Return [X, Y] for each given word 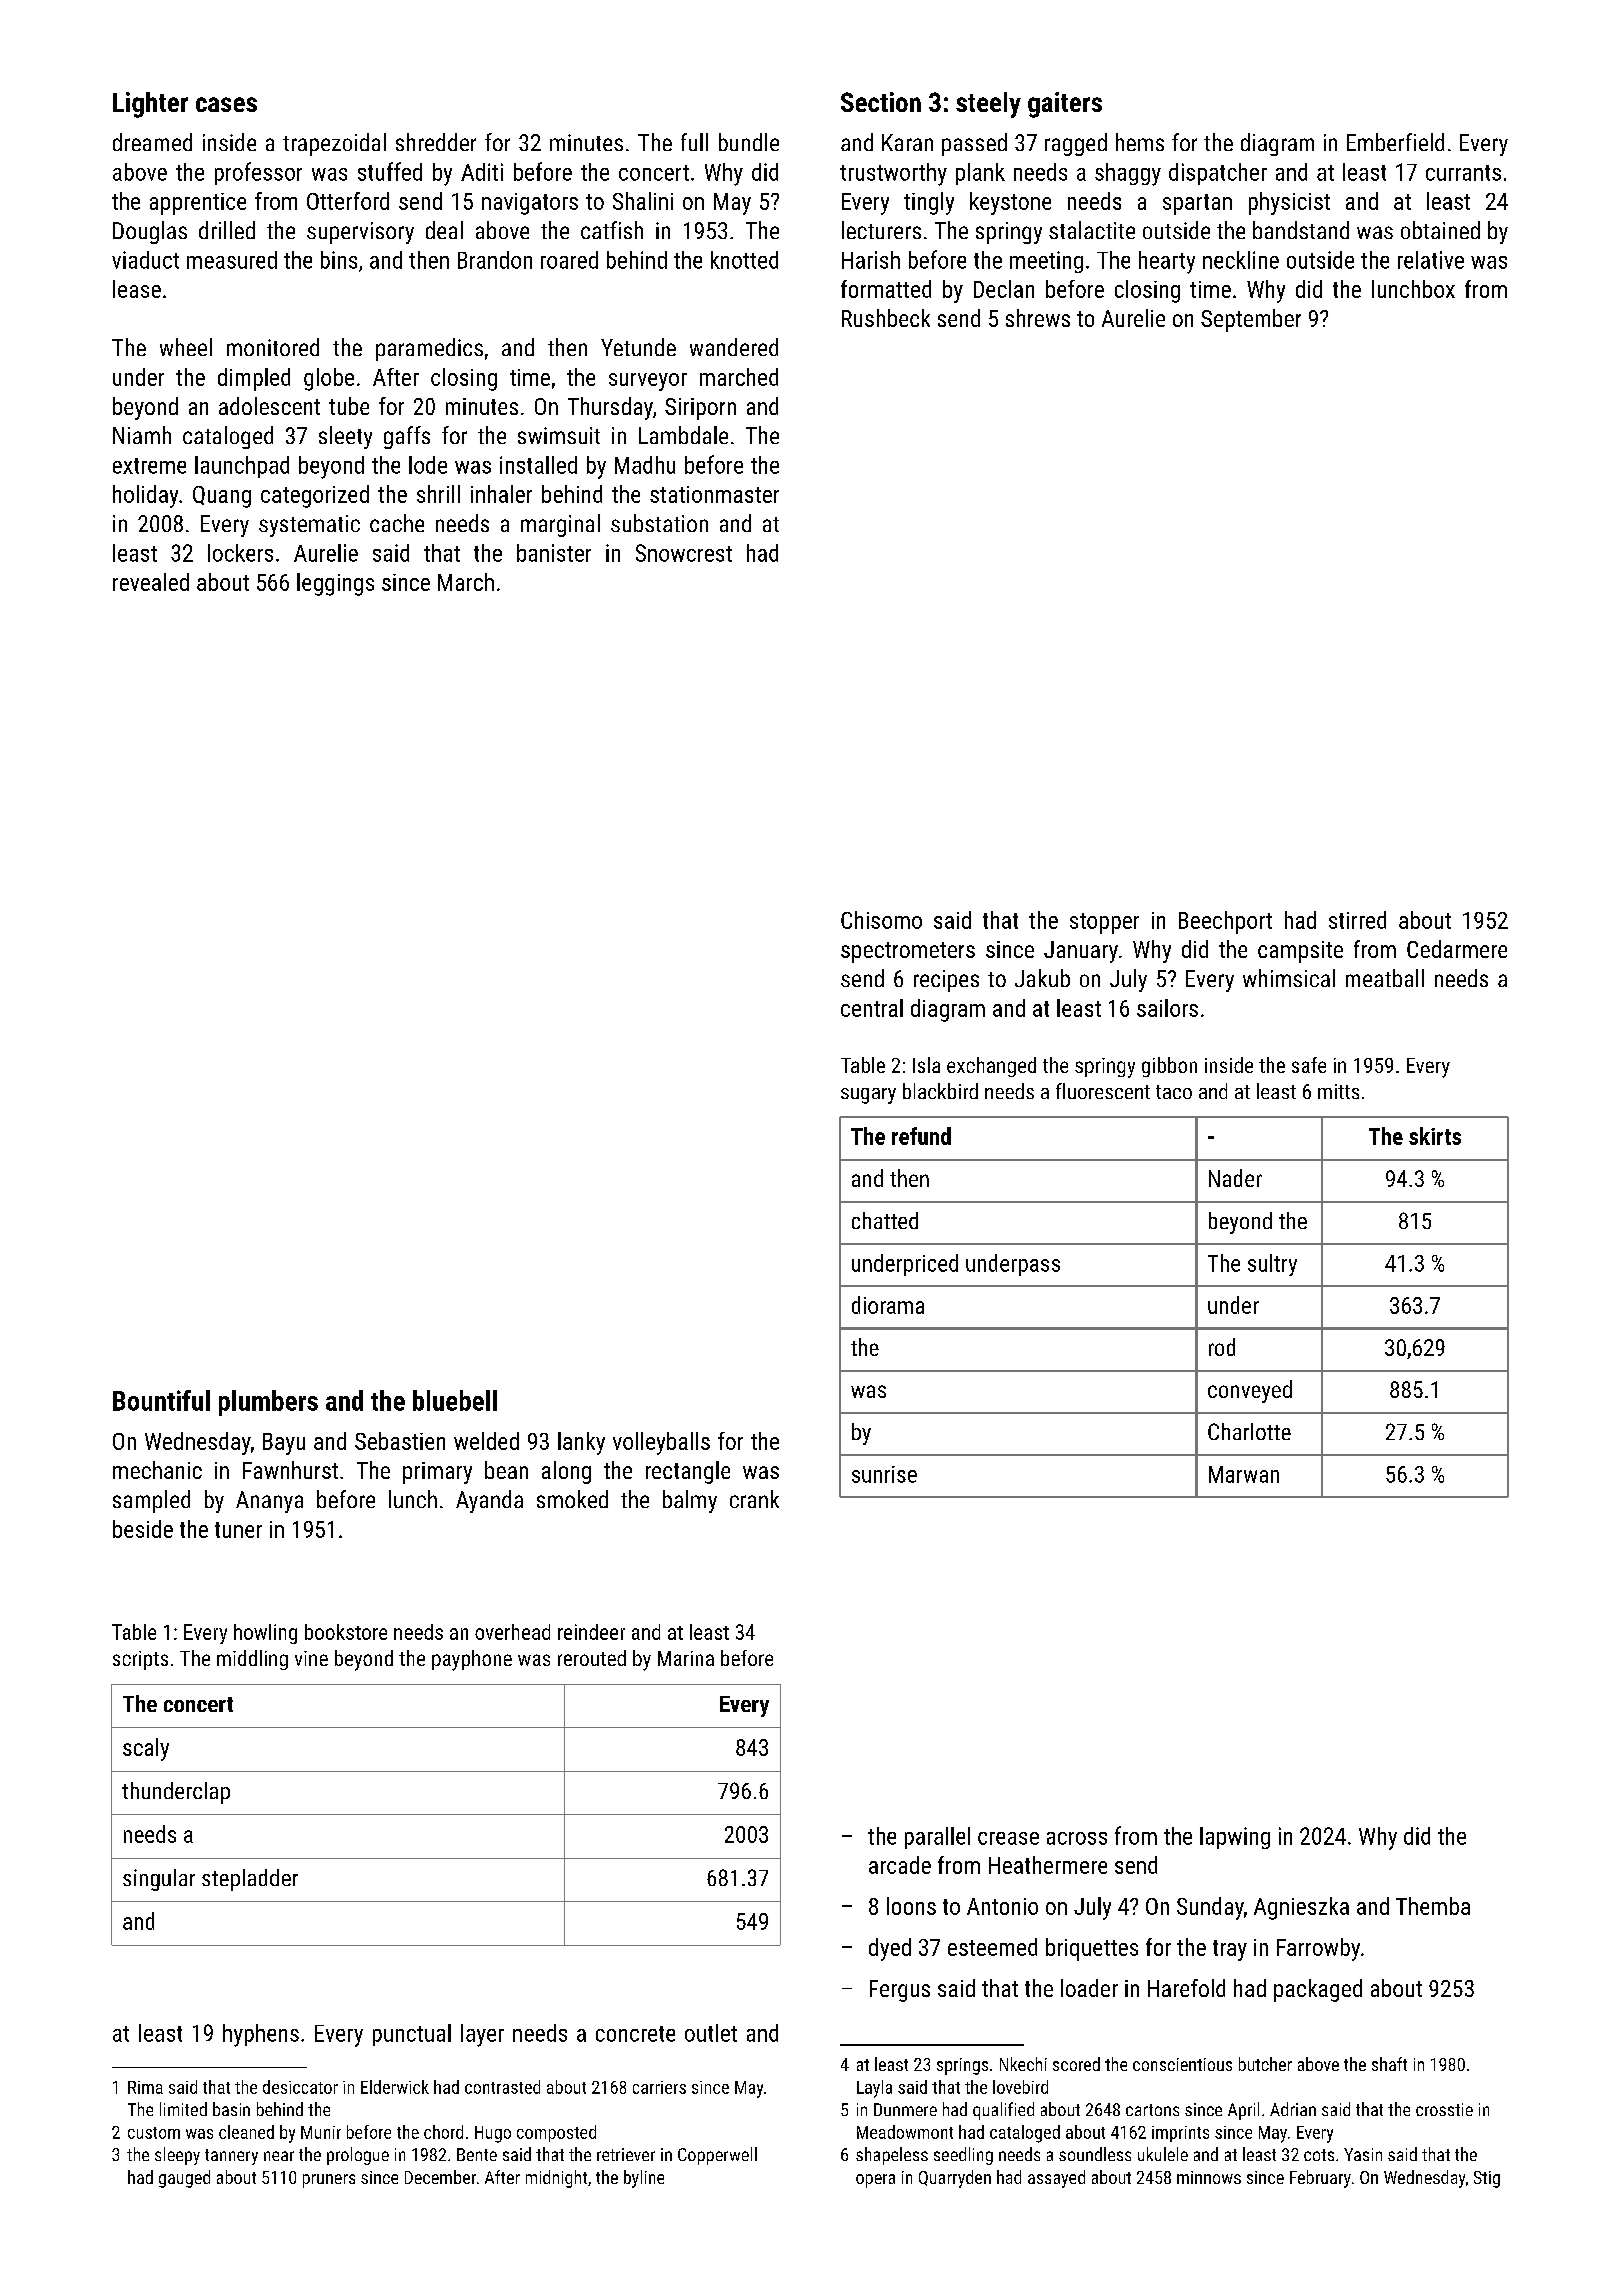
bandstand [1301, 230]
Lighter [150, 105]
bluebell [455, 1400]
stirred [1357, 920]
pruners [329, 2181]
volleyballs [661, 1443]
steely [988, 105]
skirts [1435, 1136]
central [872, 1008]
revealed [151, 582]
